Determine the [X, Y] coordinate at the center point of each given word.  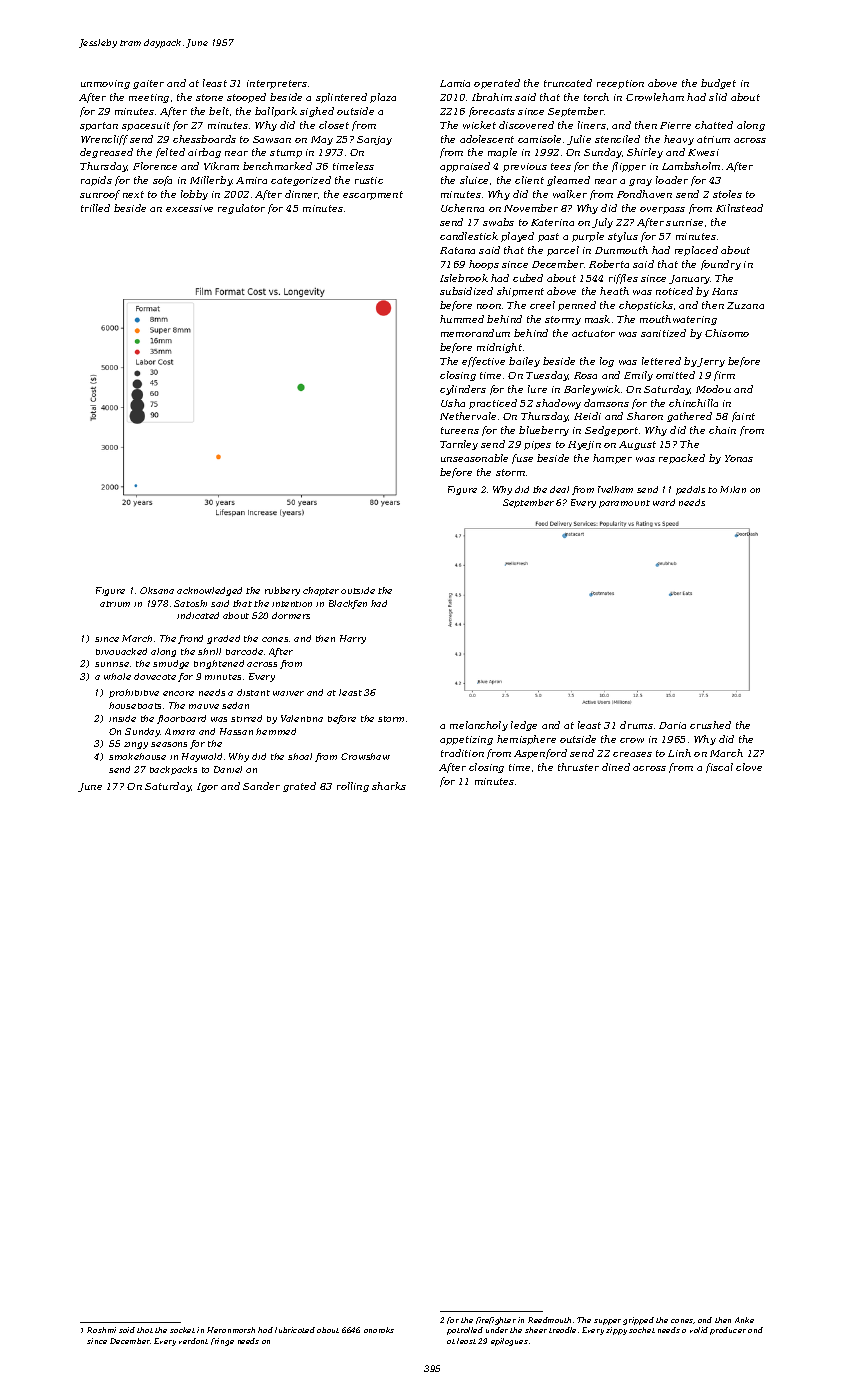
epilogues [509, 1342]
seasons [169, 744]
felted [170, 153]
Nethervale [468, 416]
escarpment [373, 195]
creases [632, 754]
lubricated [295, 1330]
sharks [389, 786]
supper [607, 1322]
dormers [291, 615]
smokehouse [137, 756]
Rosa [585, 375]
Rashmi [101, 1330]
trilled [95, 208]
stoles [727, 194]
